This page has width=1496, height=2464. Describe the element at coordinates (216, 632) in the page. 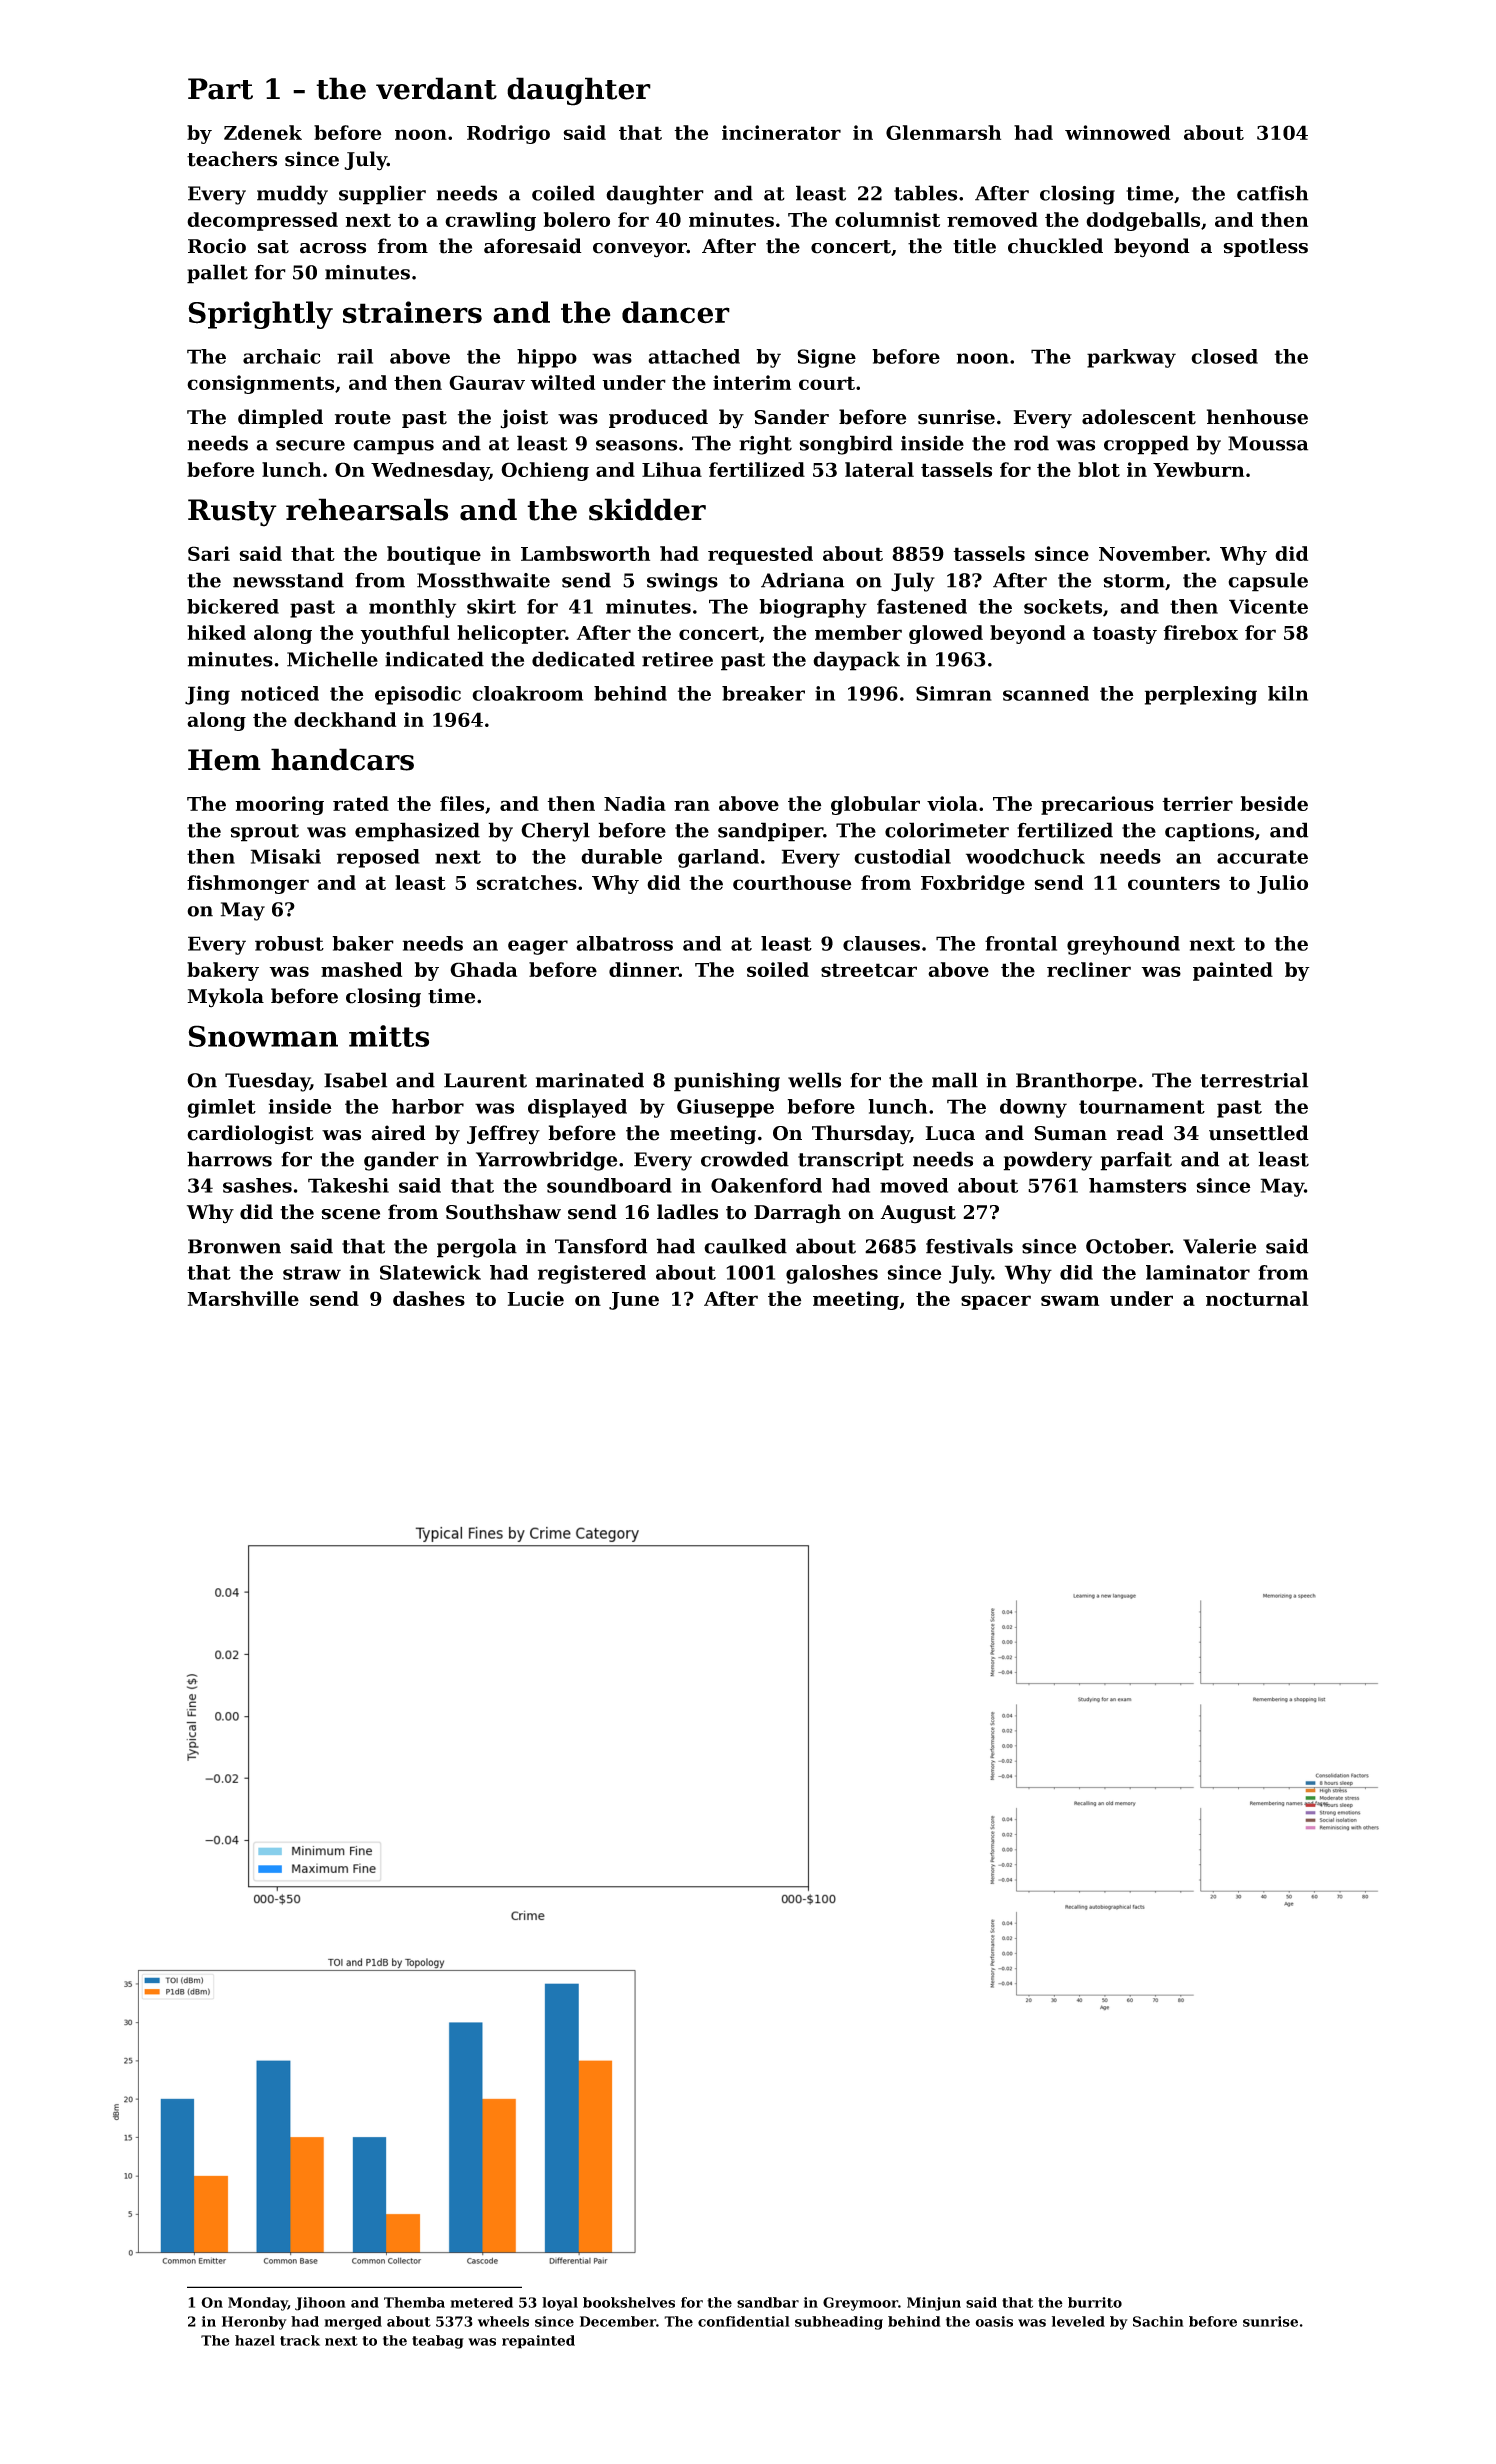

I see `hiked` at that location.
